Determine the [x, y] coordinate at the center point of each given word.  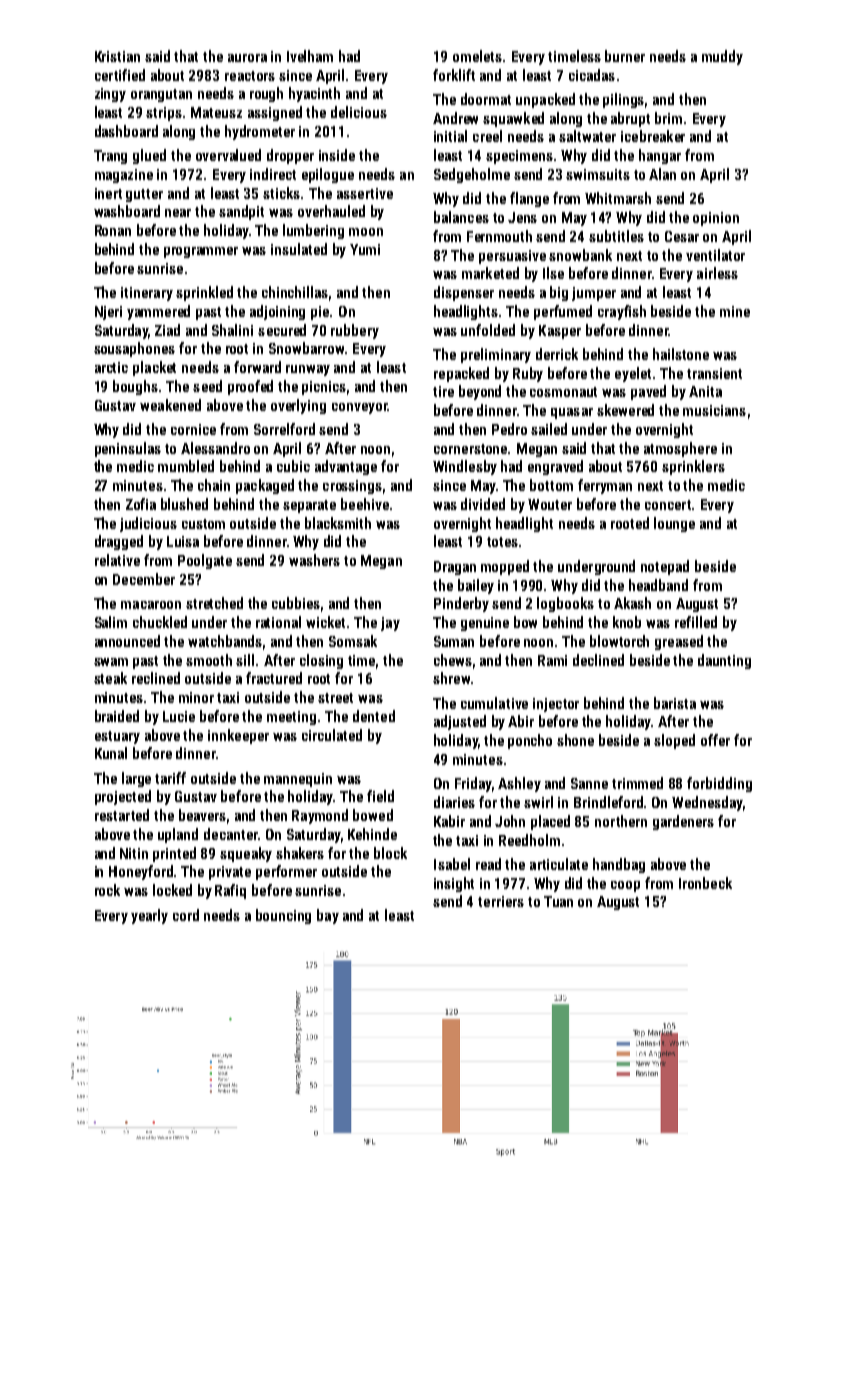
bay [328, 916]
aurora [247, 58]
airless [717, 273]
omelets [477, 56]
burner [625, 56]
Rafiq [230, 891]
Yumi [365, 249]
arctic [111, 367]
